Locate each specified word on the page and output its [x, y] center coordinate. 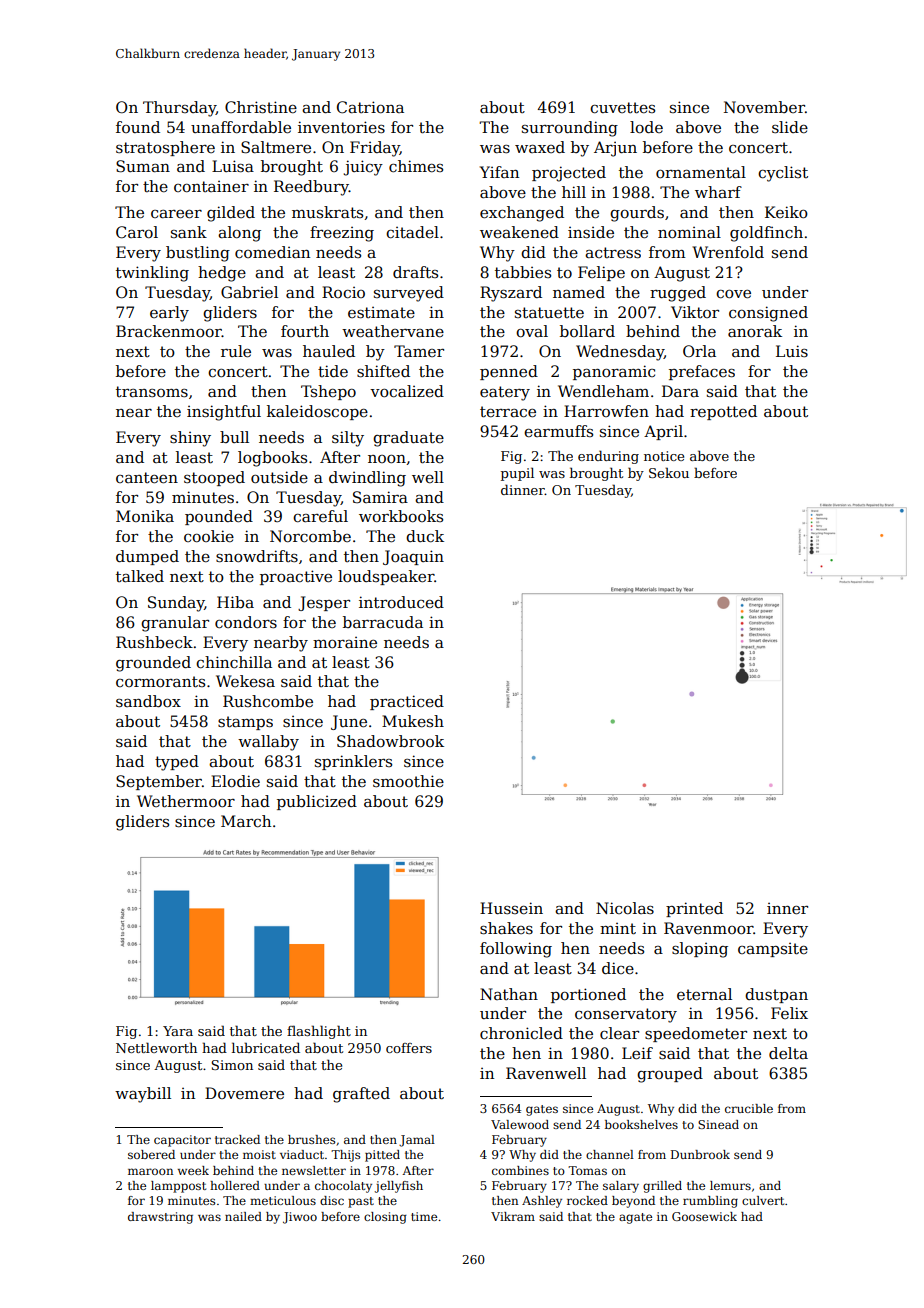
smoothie [408, 781]
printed [694, 909]
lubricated [266, 1047]
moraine [345, 643]
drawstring [160, 1218]
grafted [361, 1095]
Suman [143, 166]
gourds [637, 214]
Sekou [669, 472]
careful [320, 516]
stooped [214, 478]
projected [569, 174]
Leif [637, 1053]
